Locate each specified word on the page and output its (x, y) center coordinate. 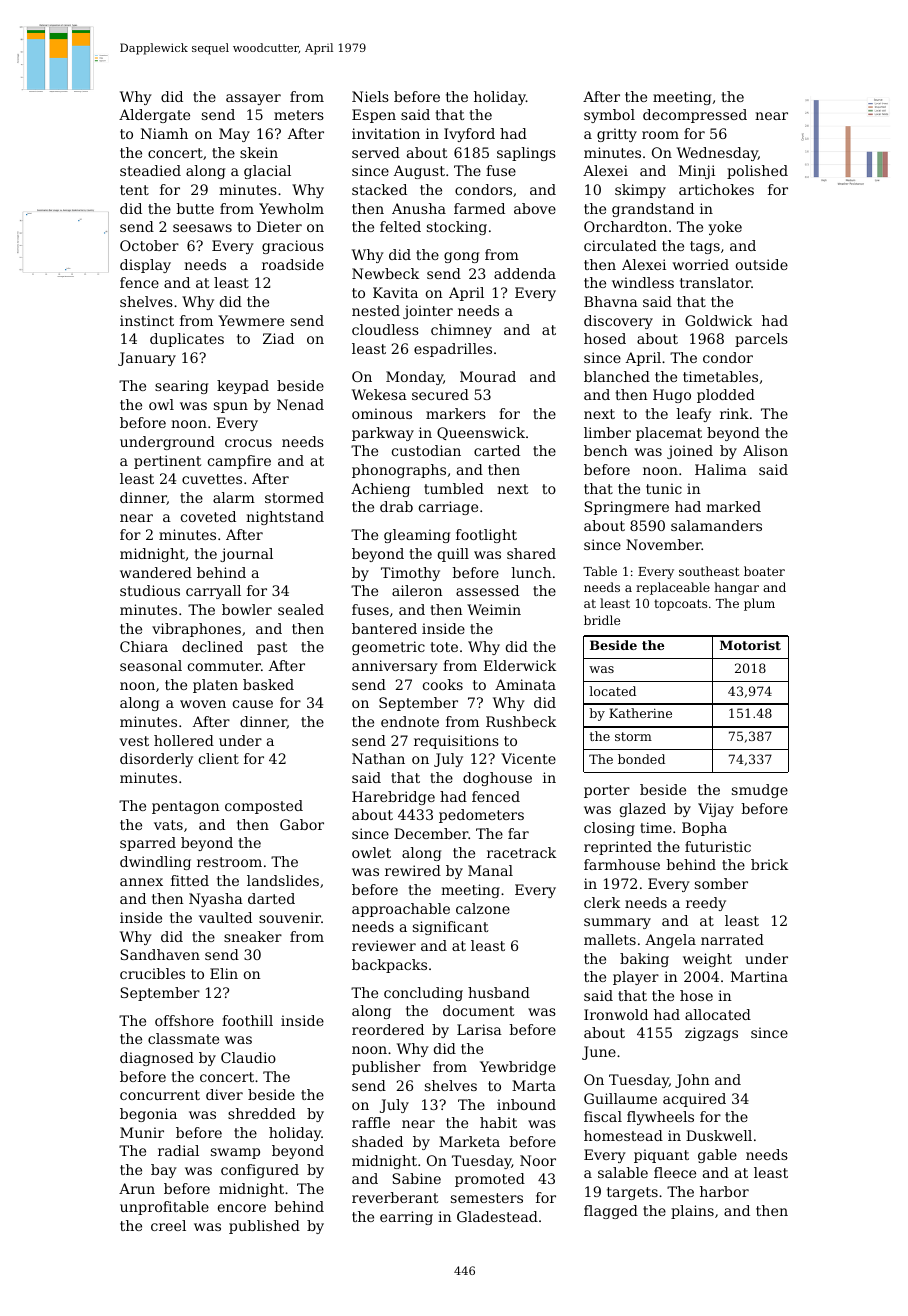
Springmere (627, 508)
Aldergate (154, 116)
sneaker (253, 936)
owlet (371, 852)
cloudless (385, 329)
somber (721, 883)
